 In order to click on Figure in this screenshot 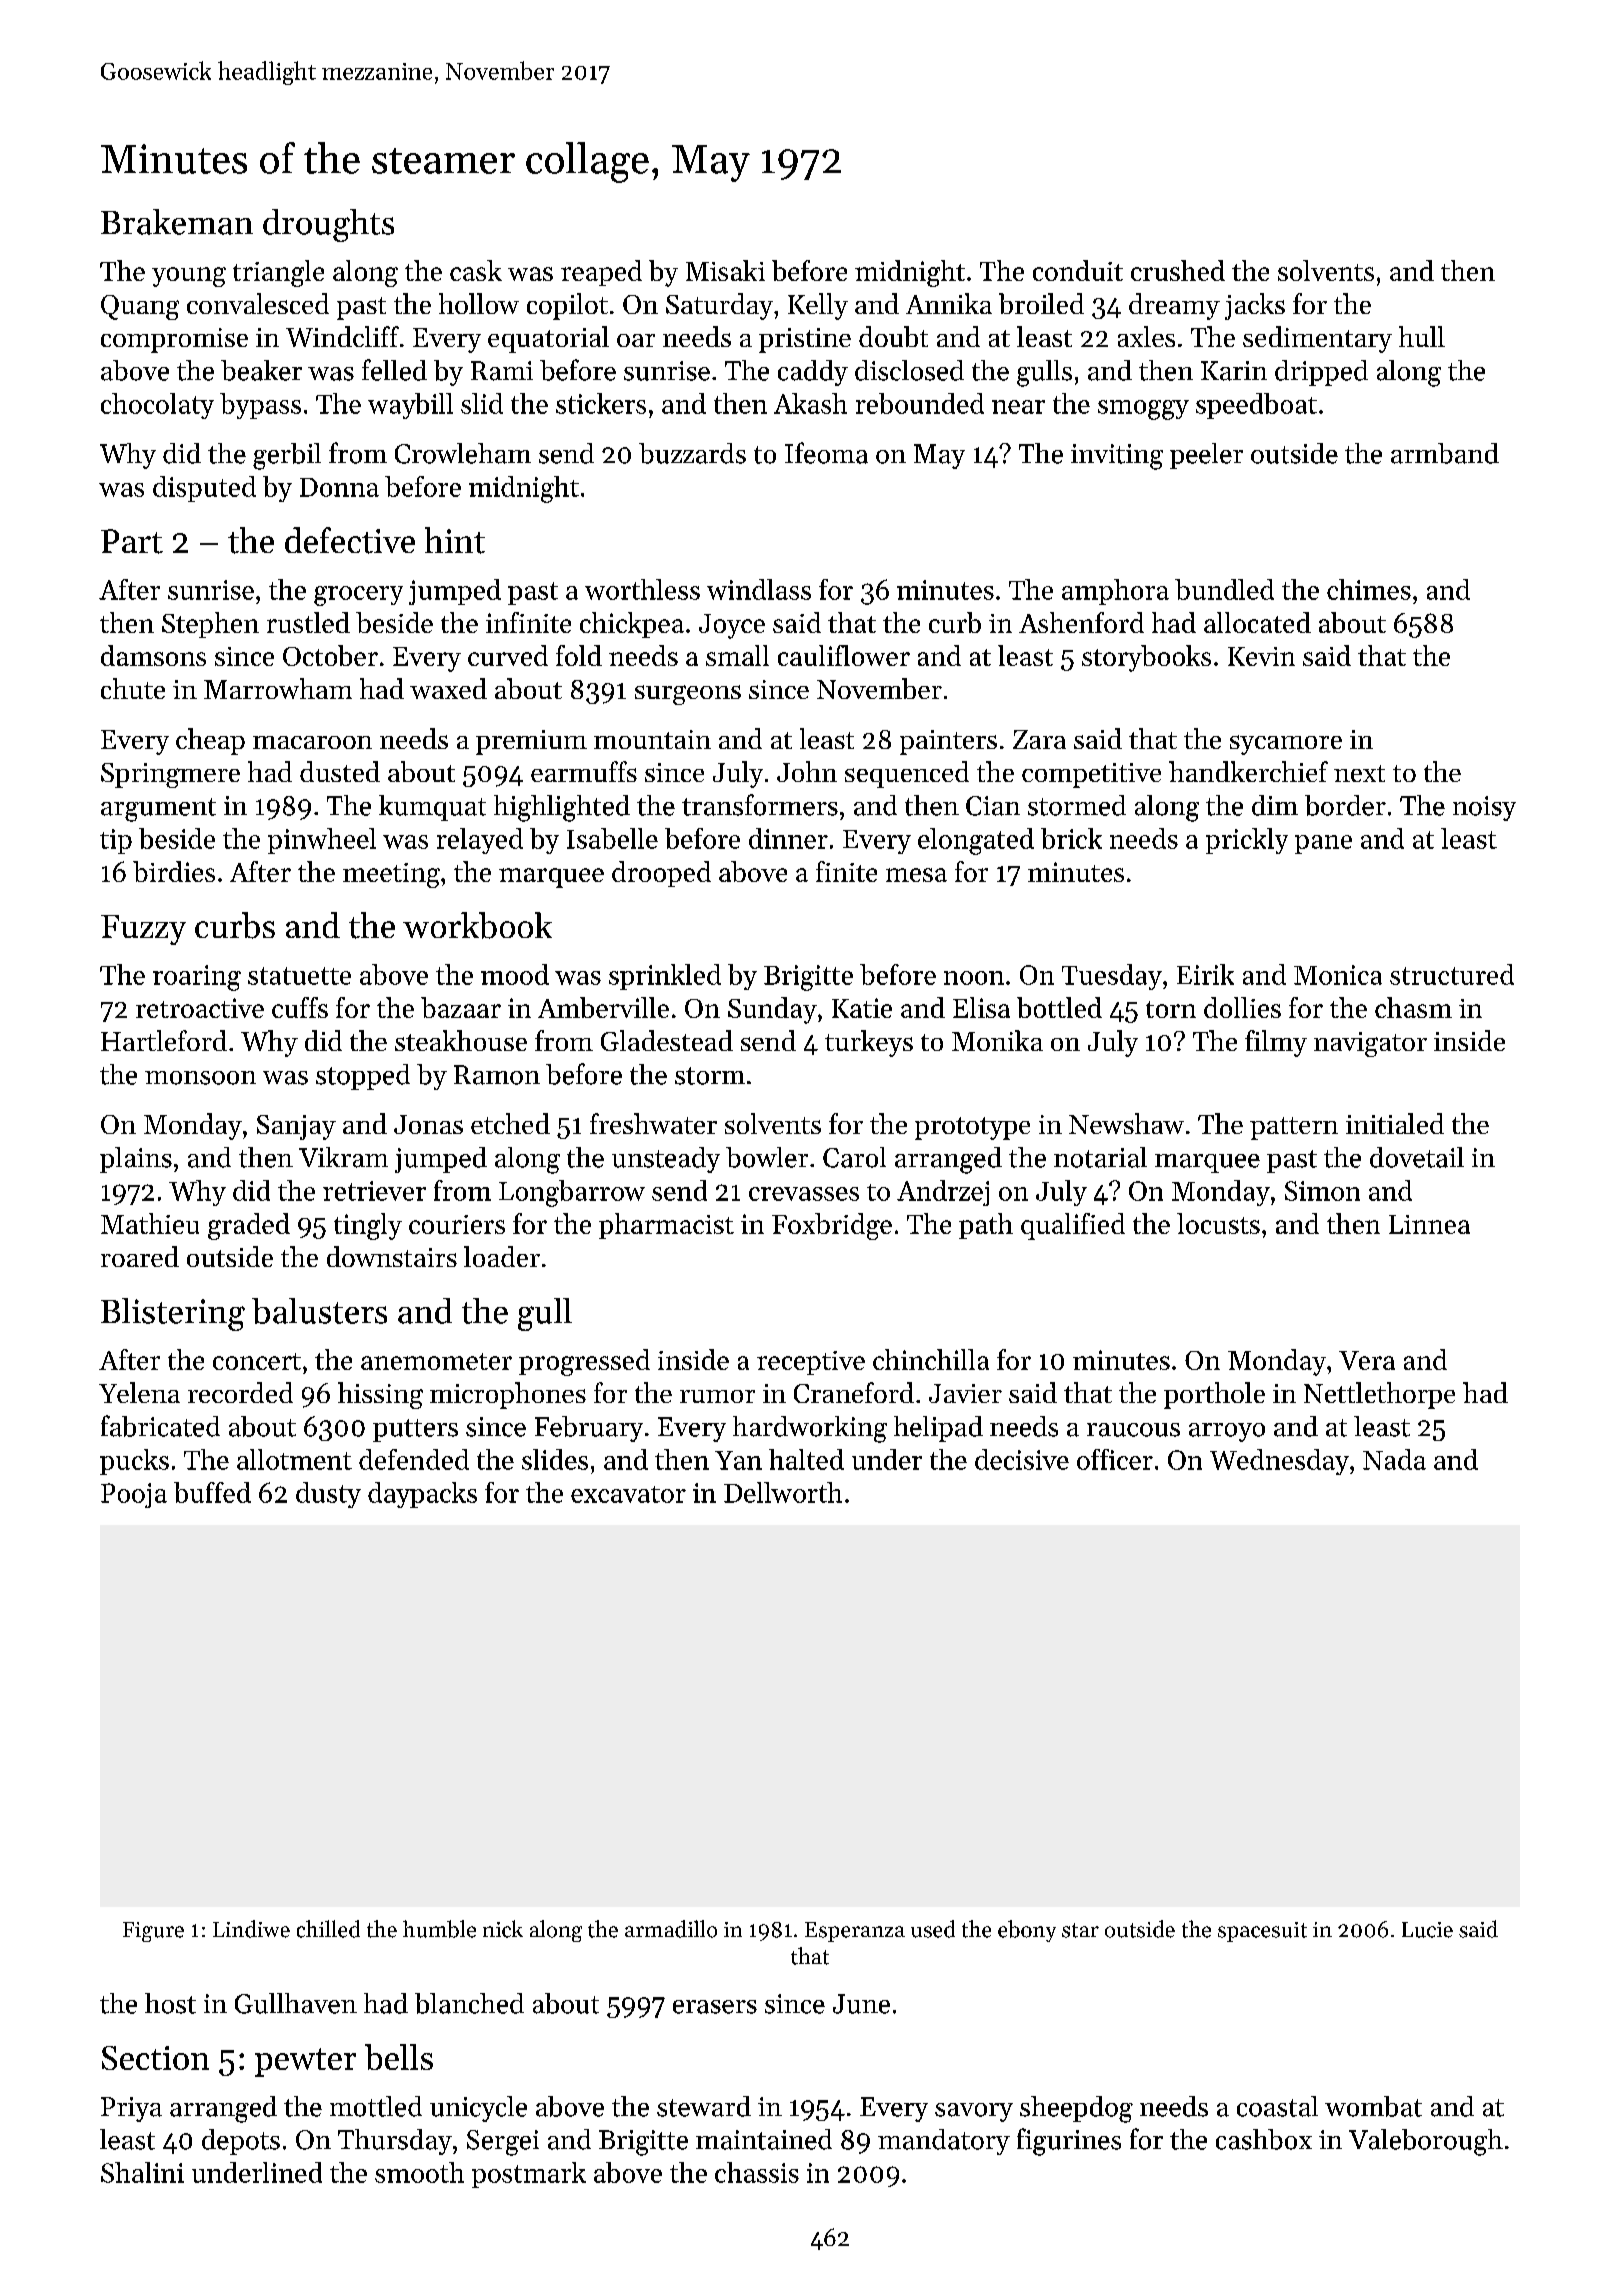, I will do `click(153, 1932)`.
